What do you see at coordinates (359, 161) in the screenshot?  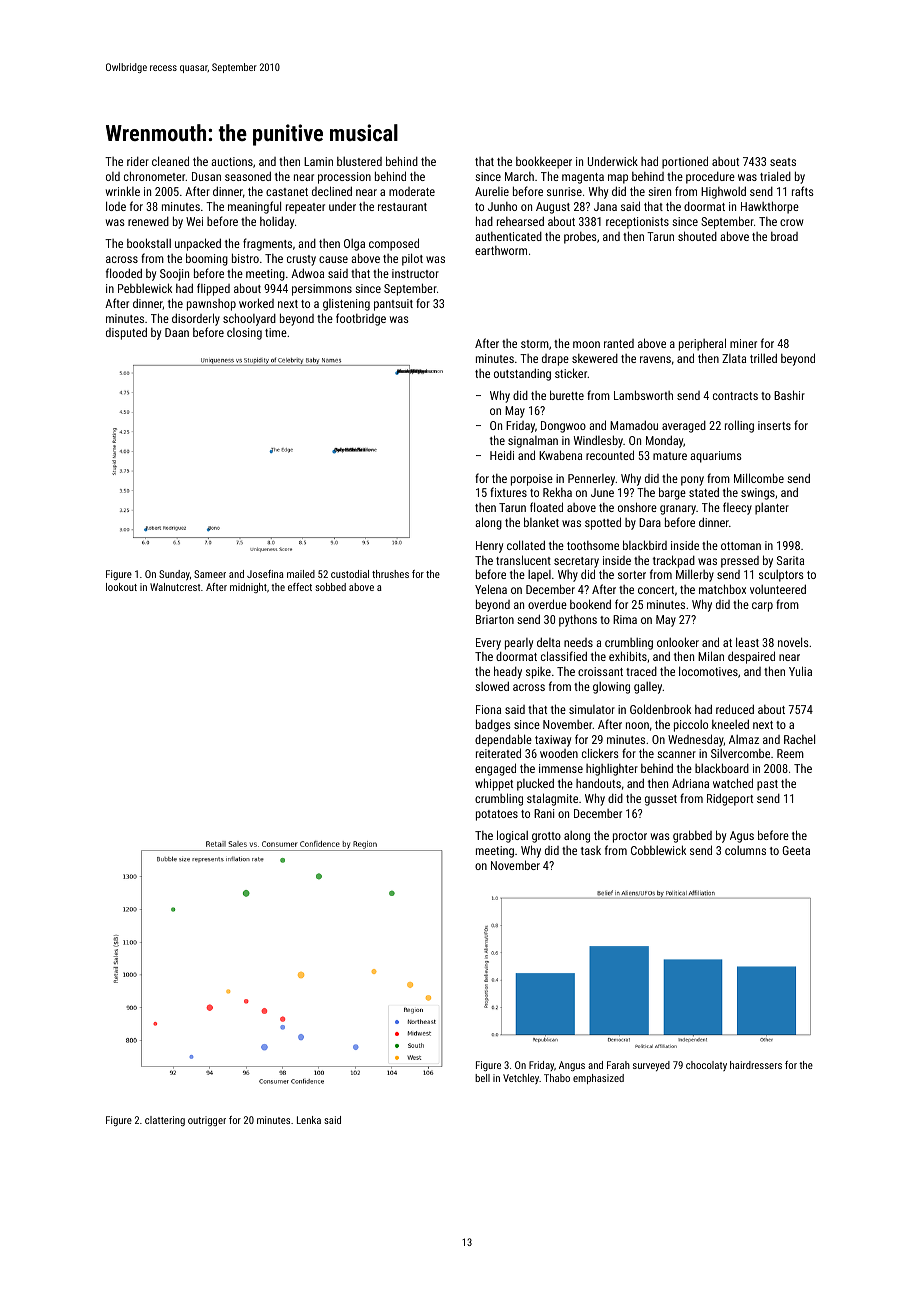 I see `blustered` at bounding box center [359, 161].
